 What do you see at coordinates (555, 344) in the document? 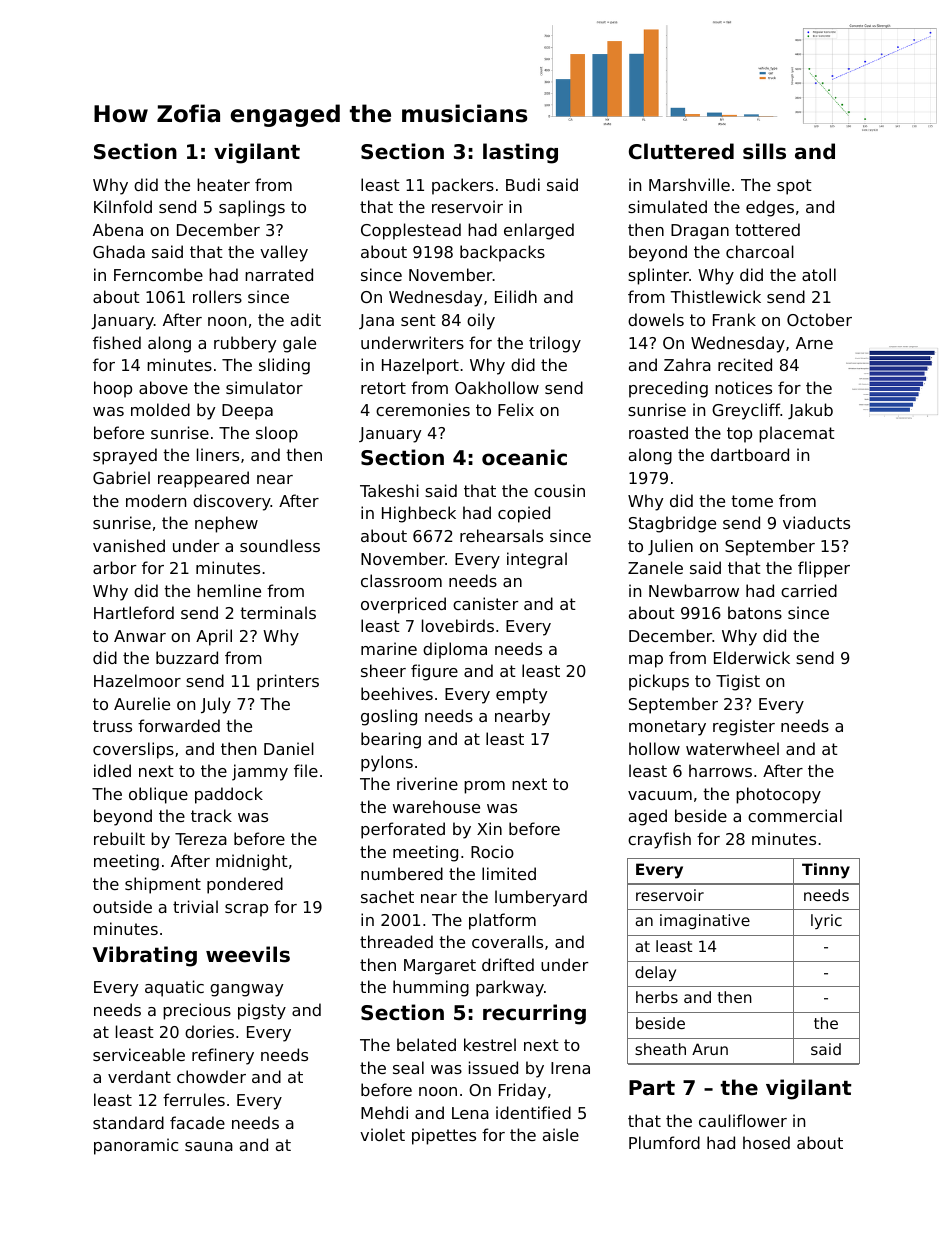
I see `trilogy` at bounding box center [555, 344].
